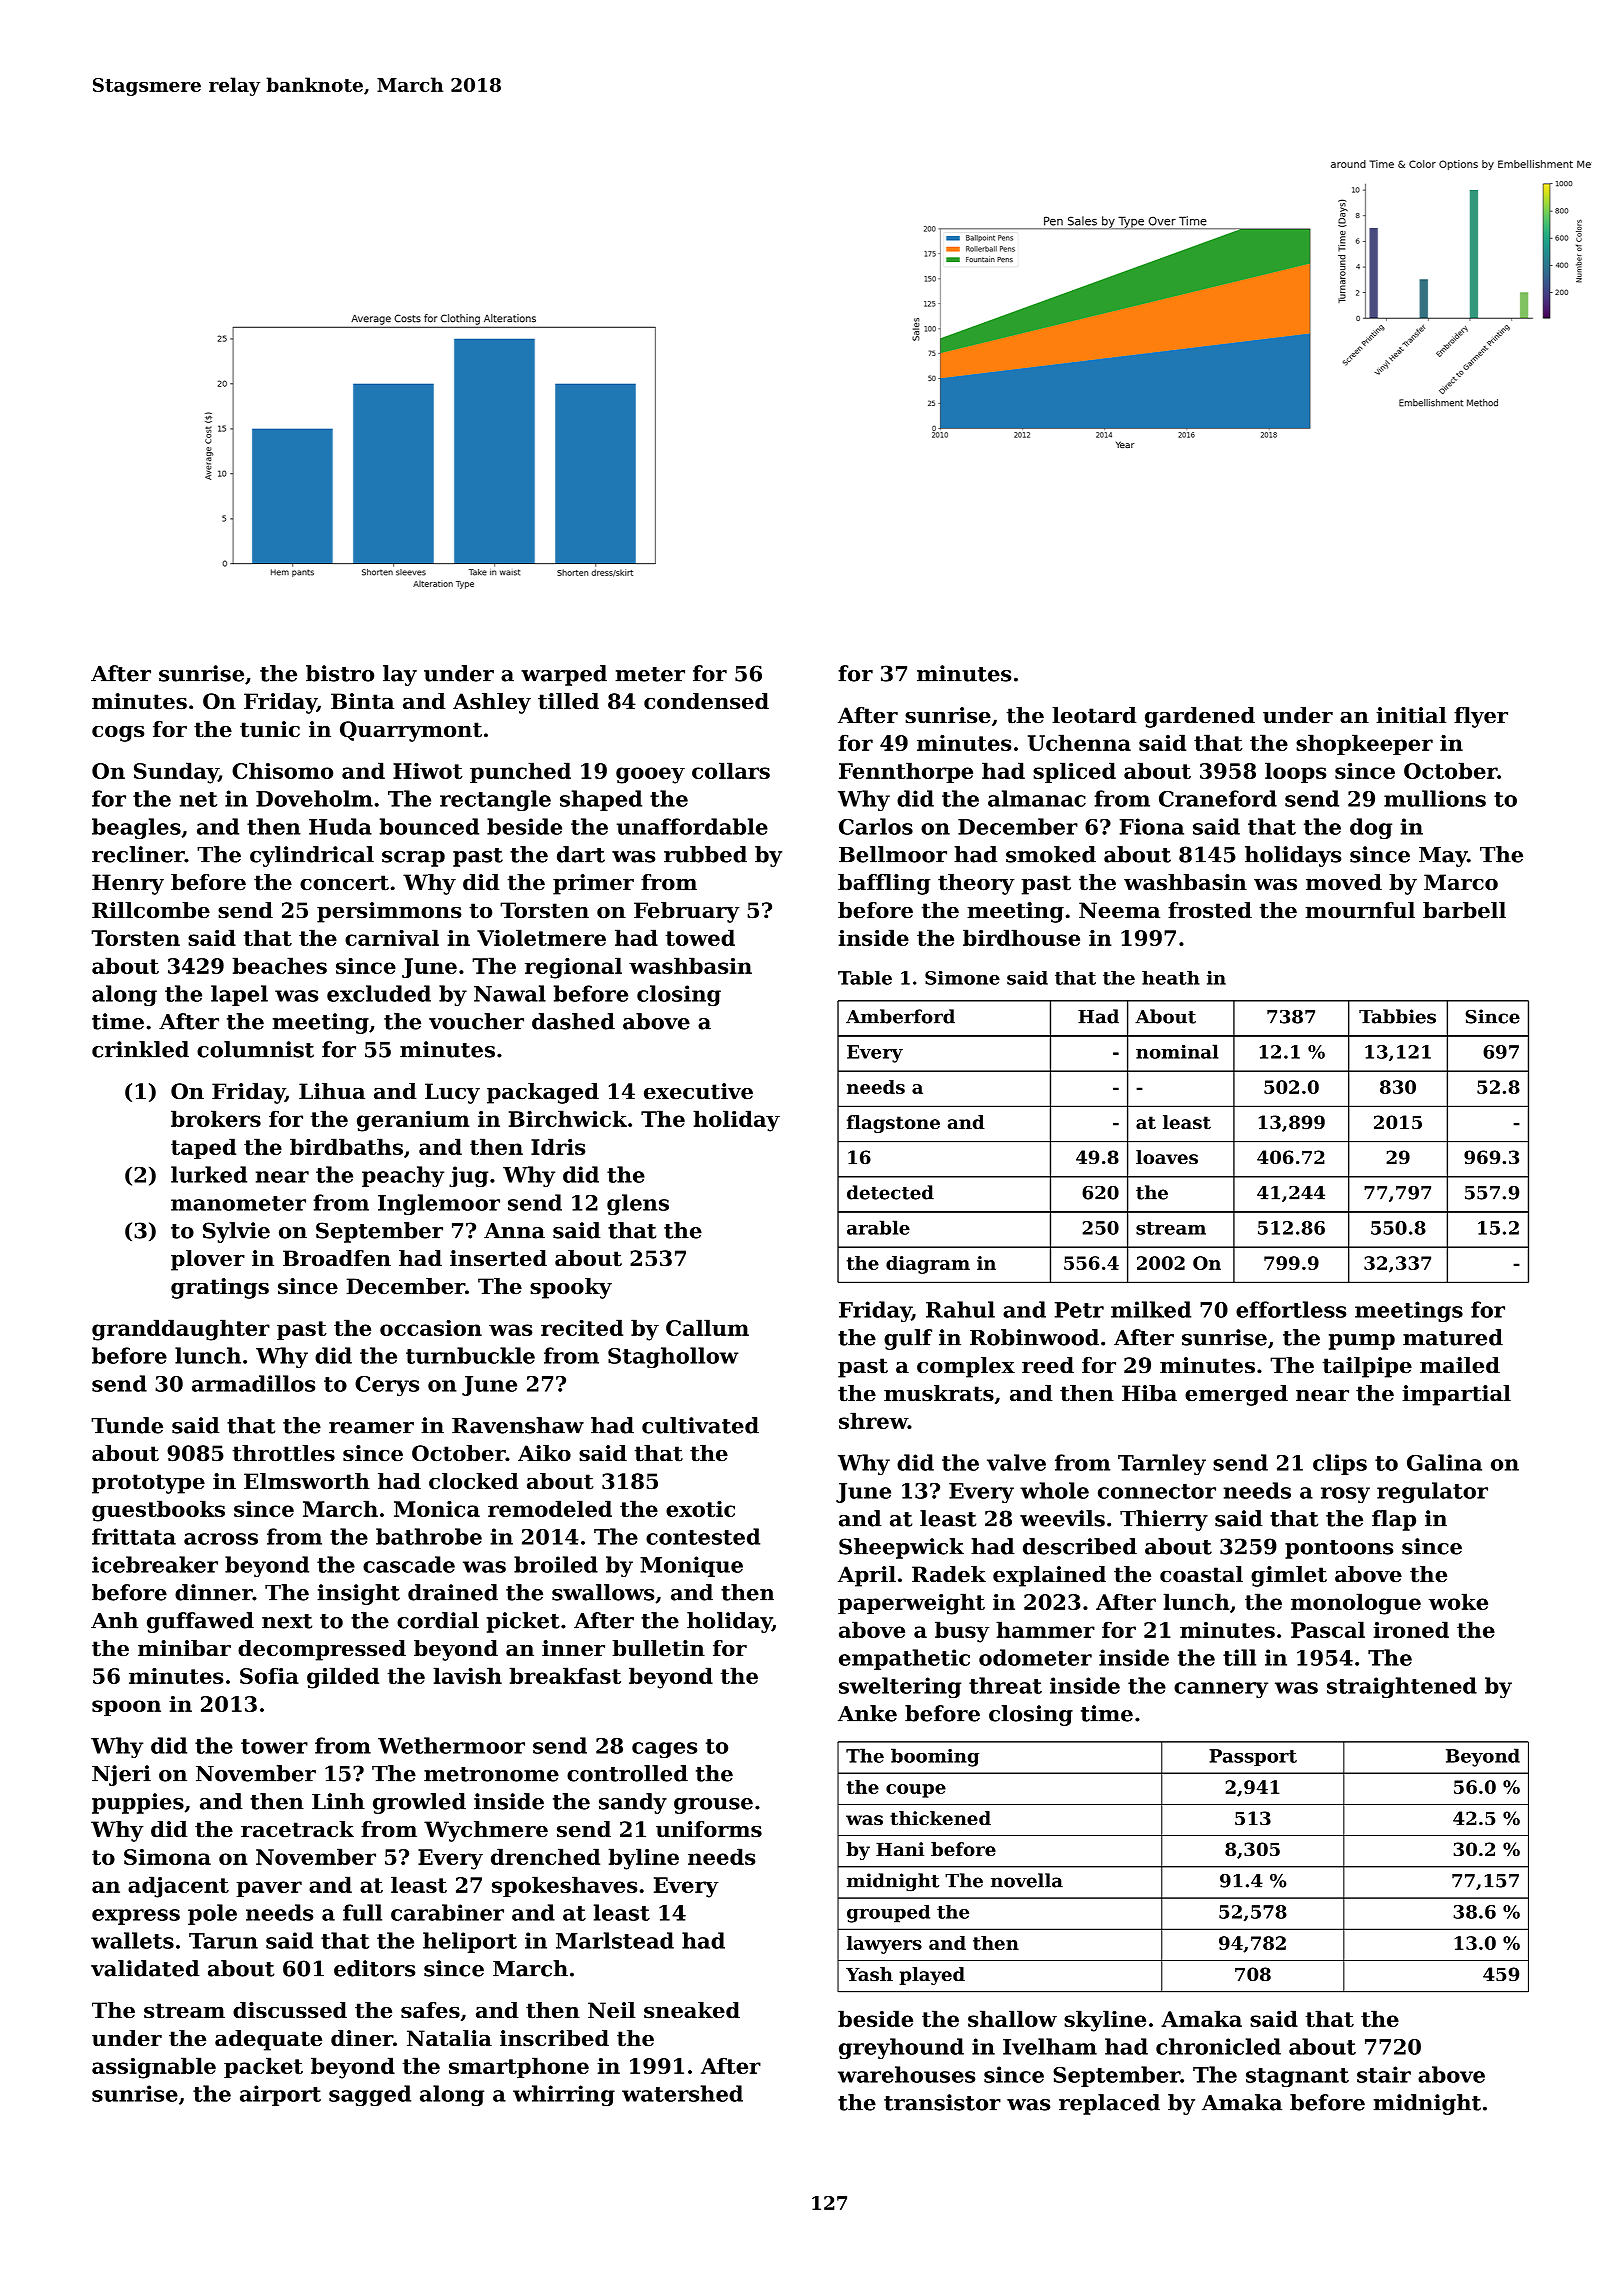  What do you see at coordinates (154, 2068) in the screenshot?
I see `assignable` at bounding box center [154, 2068].
